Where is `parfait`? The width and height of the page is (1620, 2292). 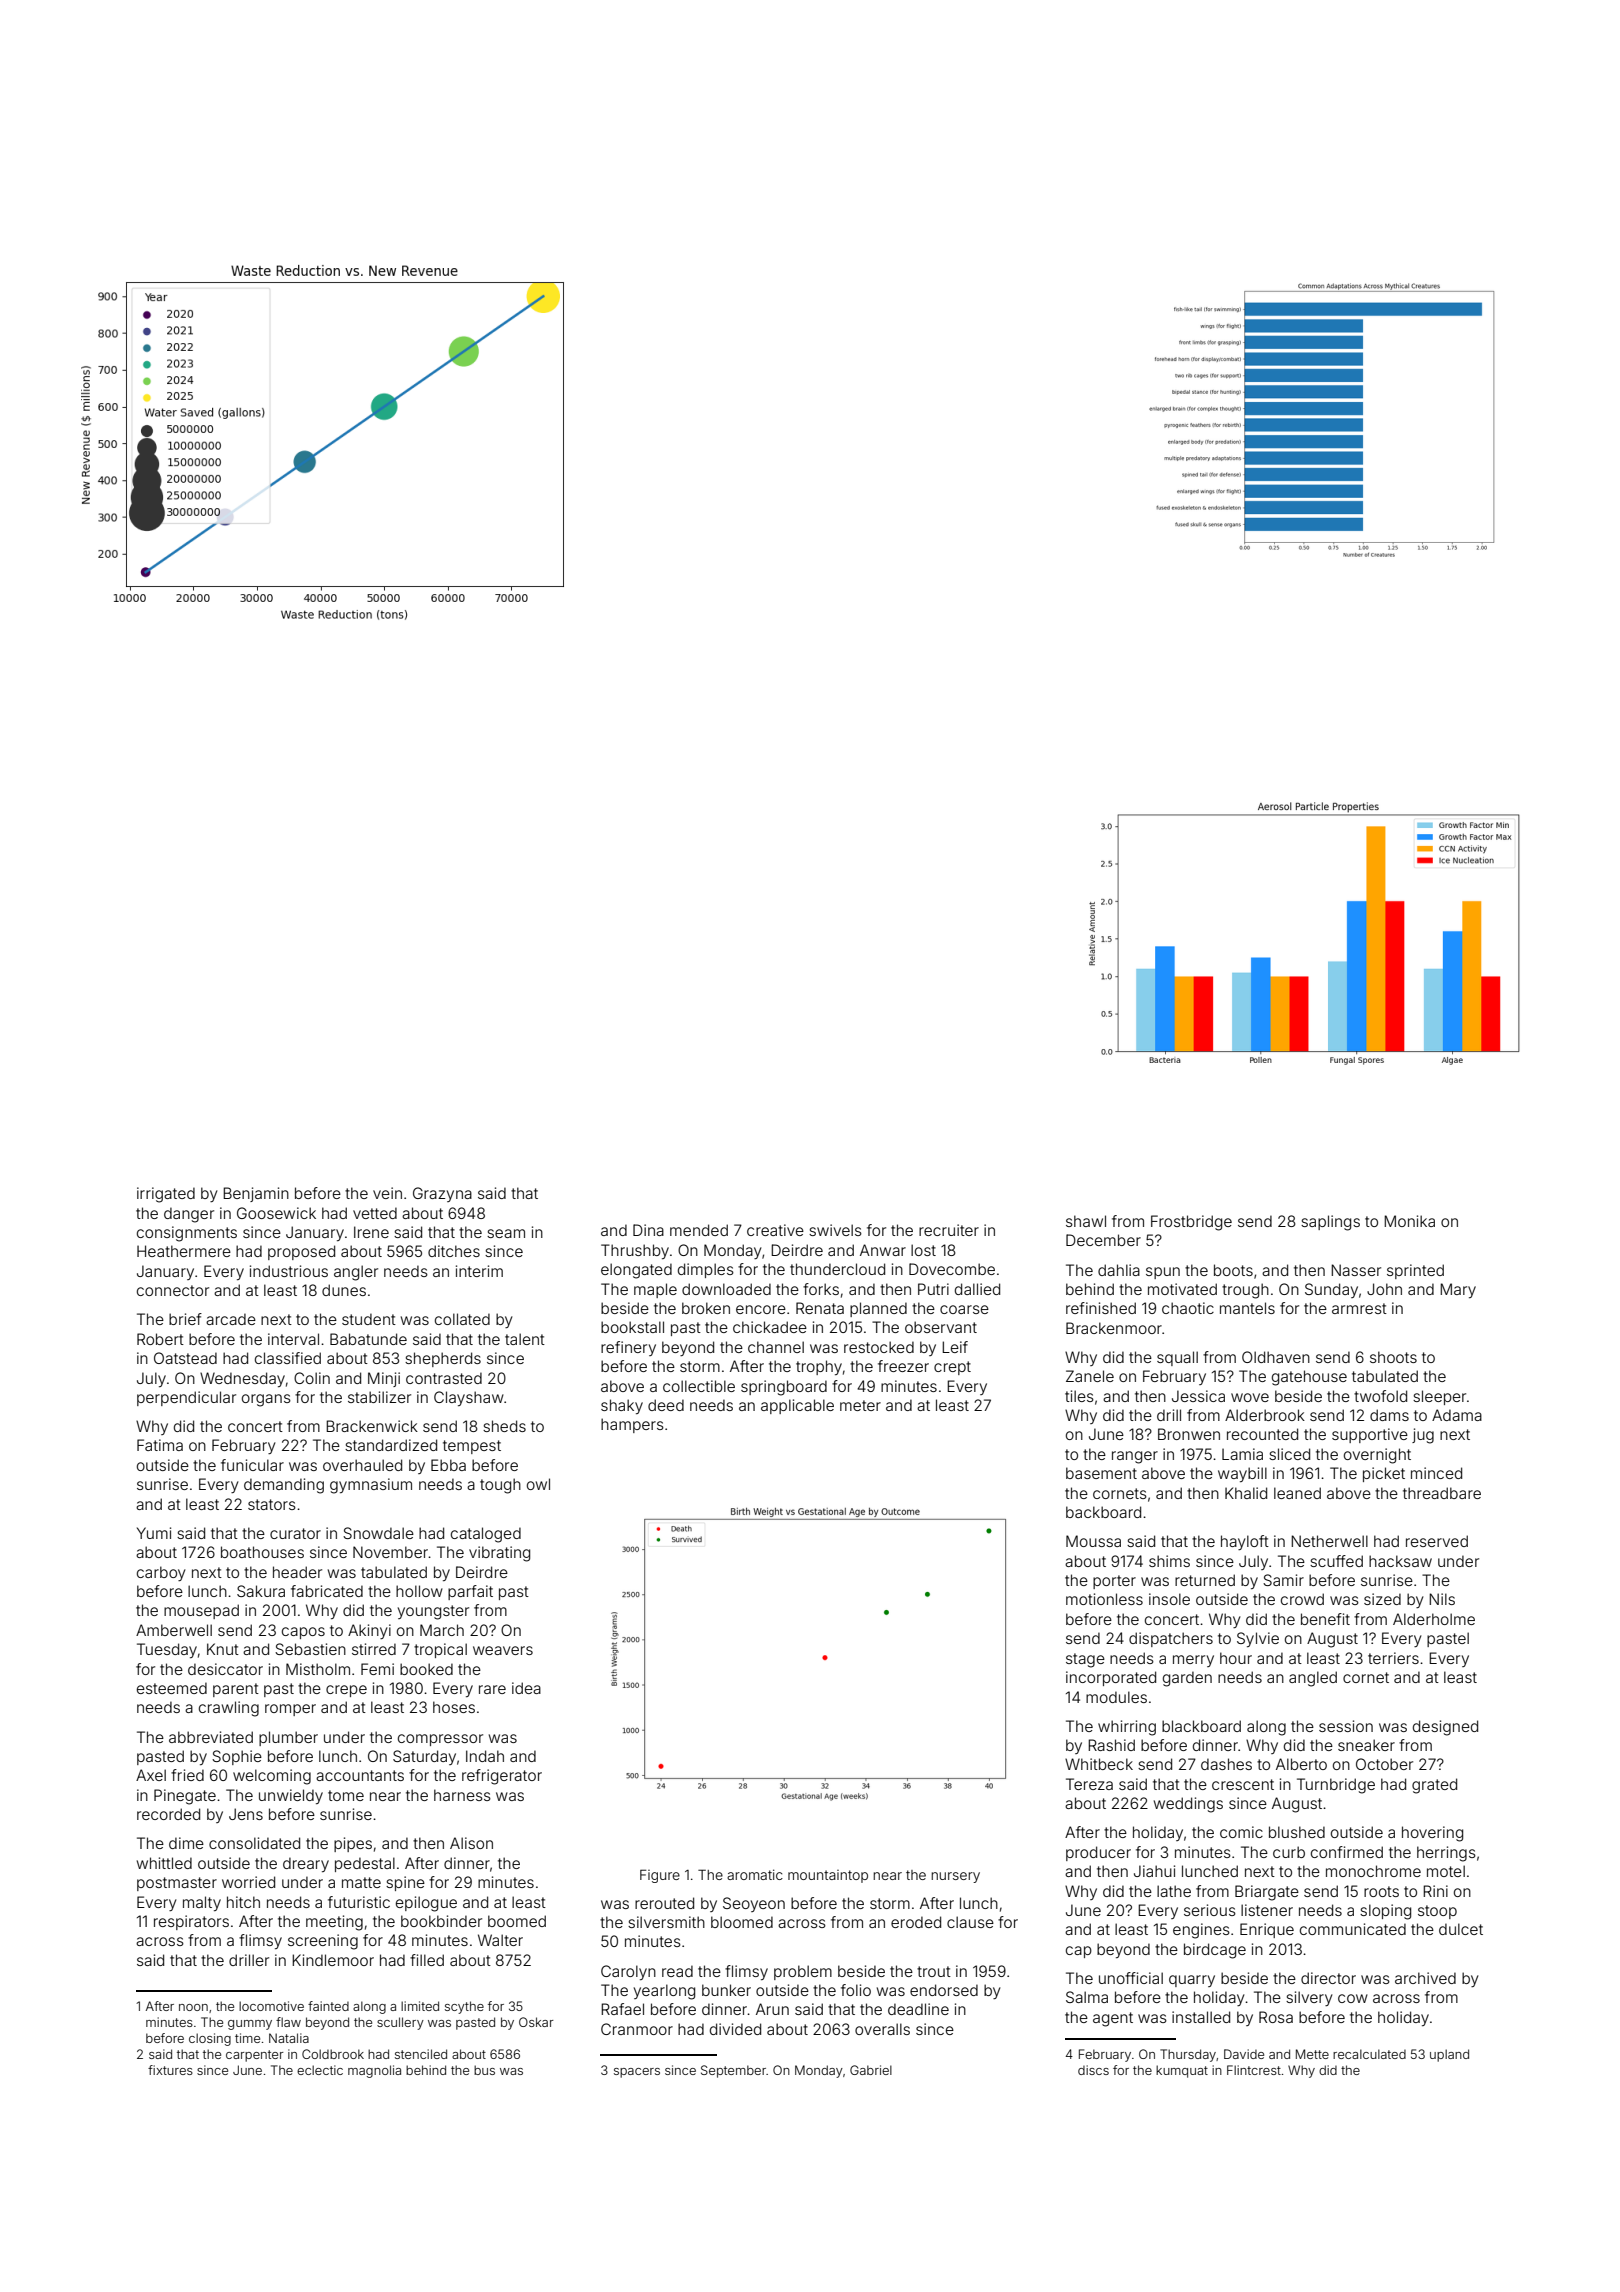
parfait is located at coordinates (470, 1592).
